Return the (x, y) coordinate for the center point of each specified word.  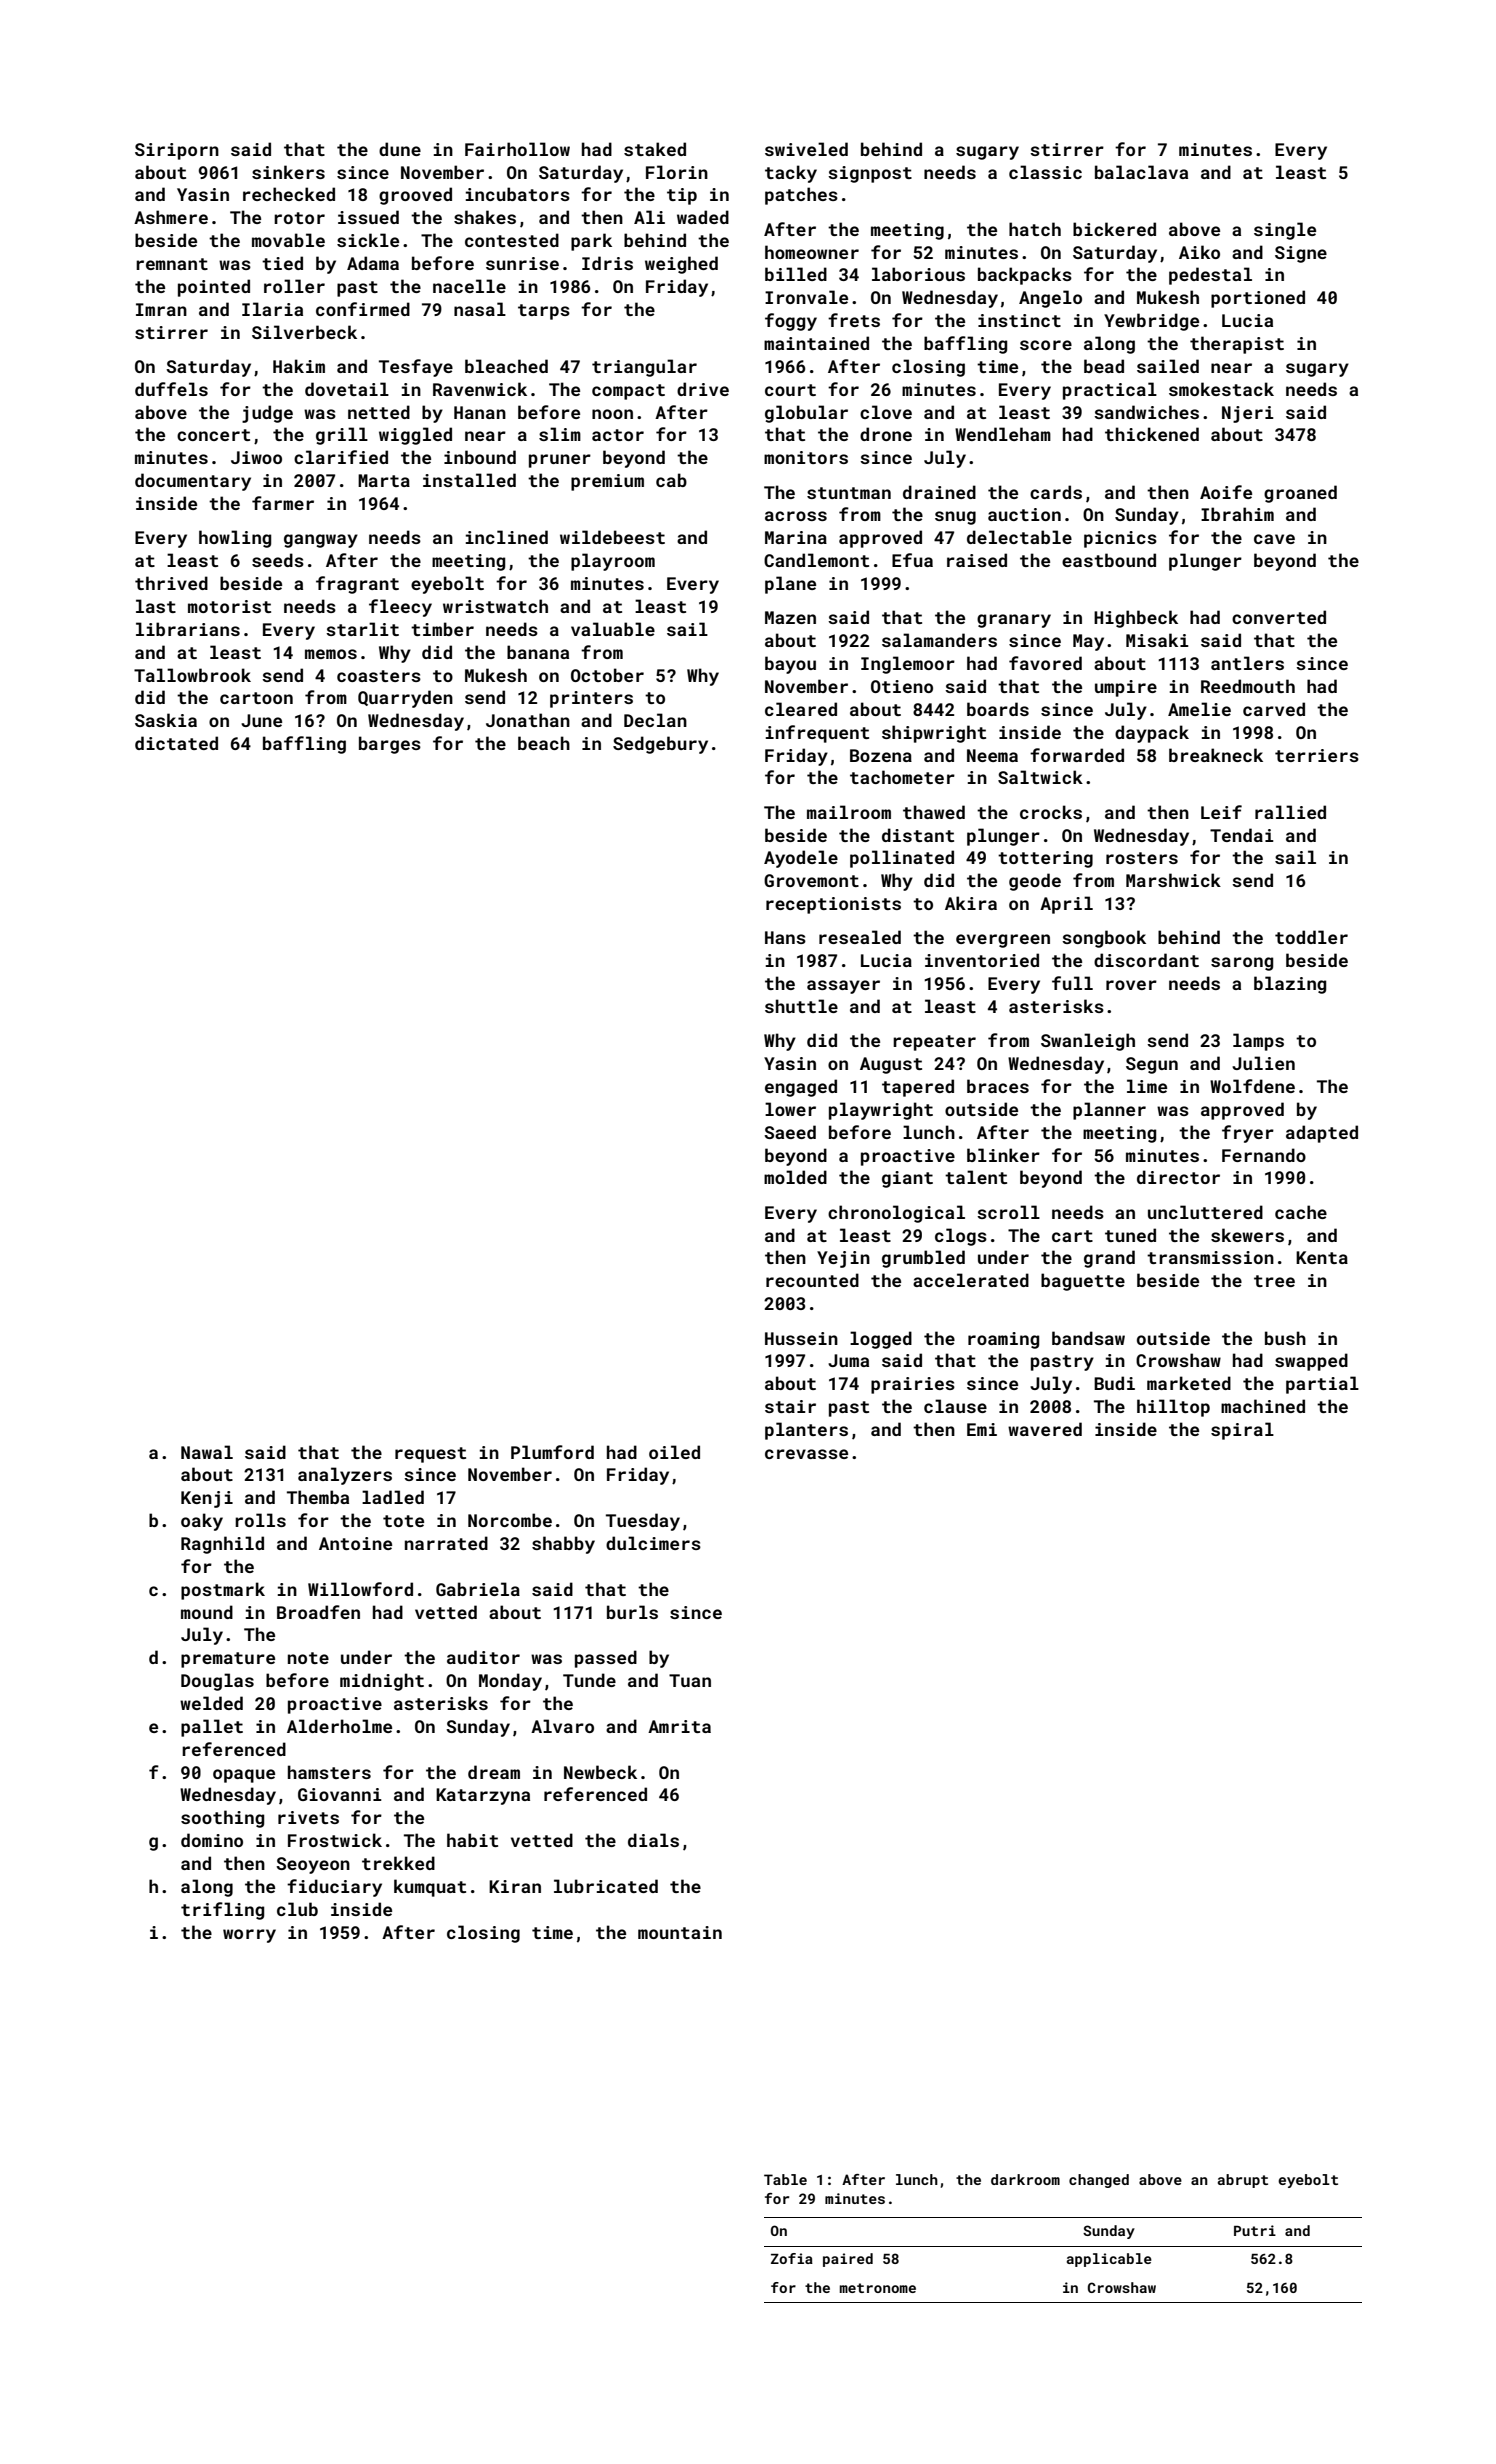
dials (653, 1840)
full (1072, 983)
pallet (212, 1728)
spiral (1242, 1431)
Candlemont (816, 560)
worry (249, 1936)
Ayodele (801, 859)
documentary (193, 482)
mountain (680, 1932)
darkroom (1025, 2179)
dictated (176, 743)
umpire (1126, 688)
